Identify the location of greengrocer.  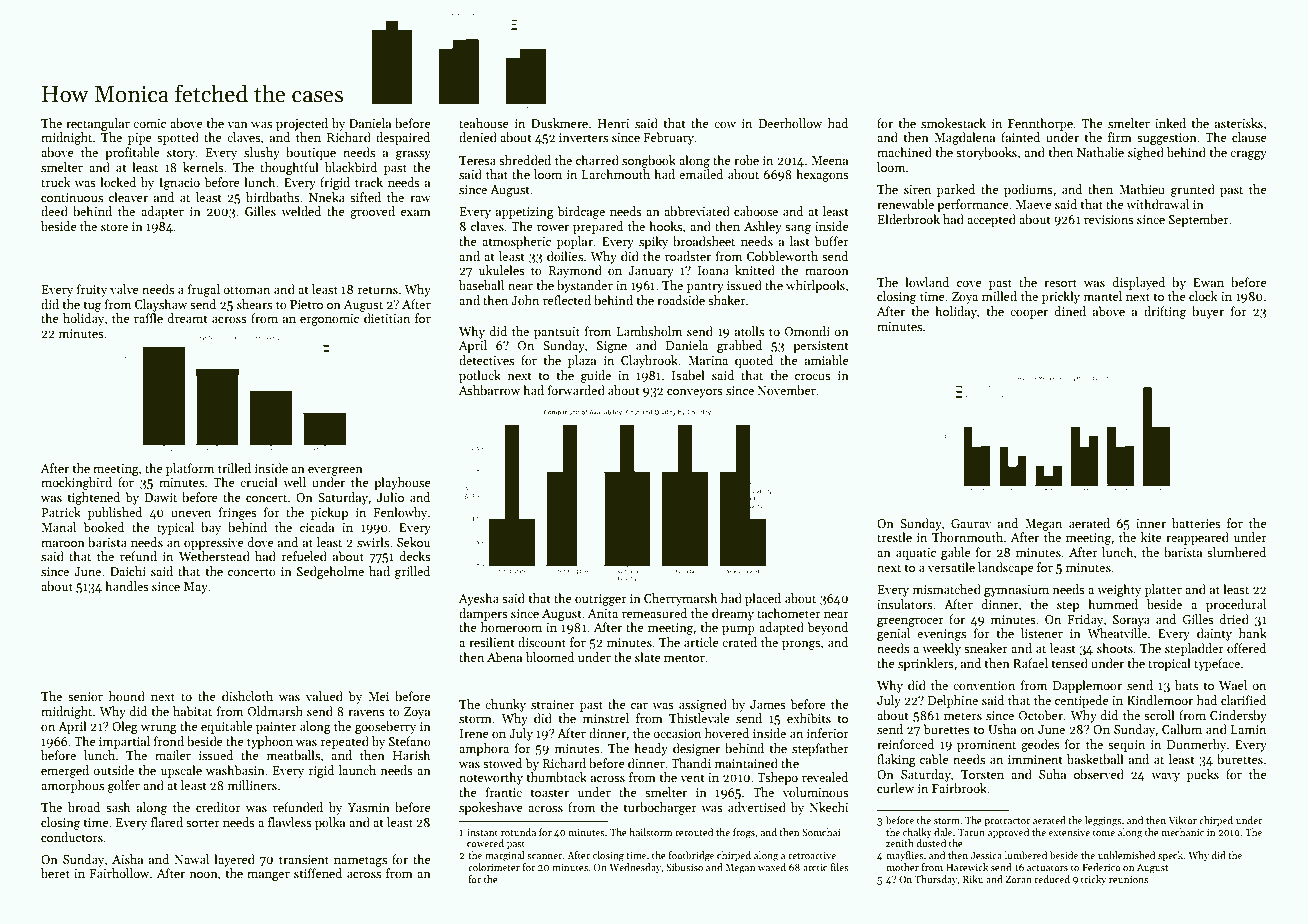
(910, 622).
